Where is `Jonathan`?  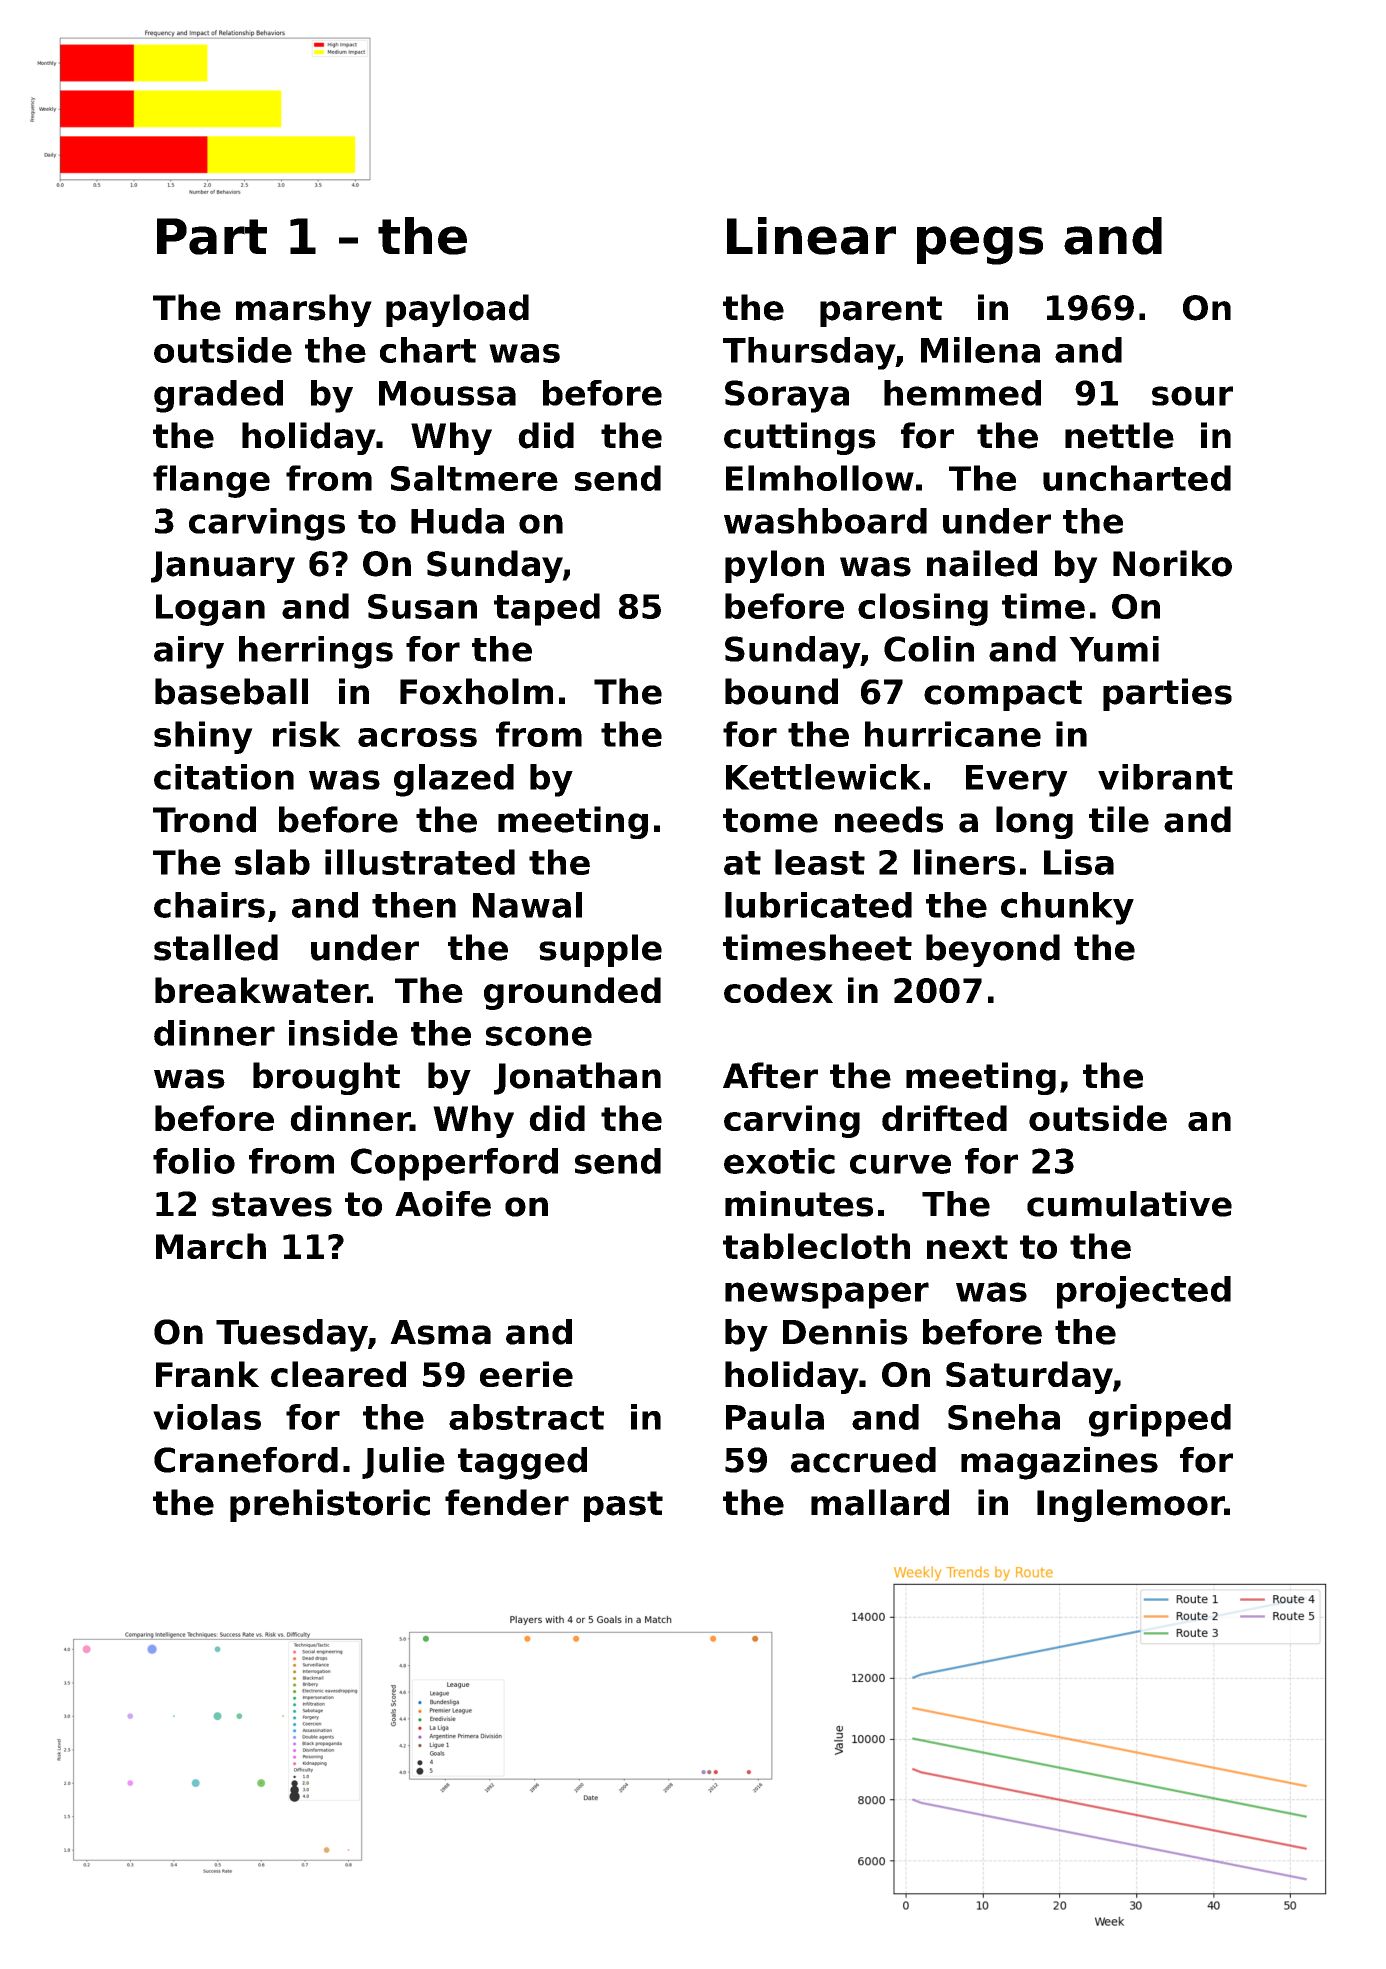
Jonathan is located at coordinates (577, 1078).
